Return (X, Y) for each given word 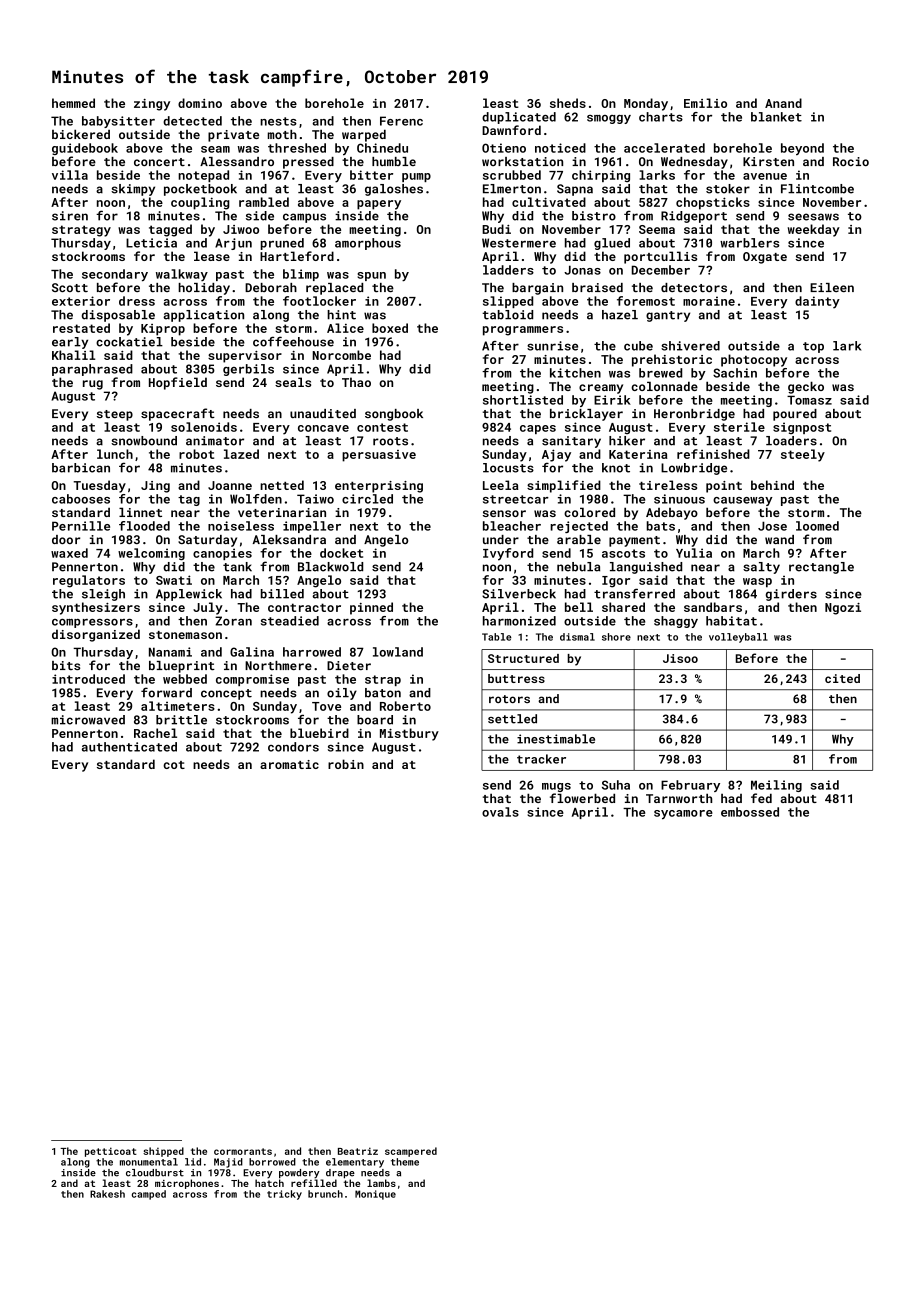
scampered (411, 1152)
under (501, 539)
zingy (152, 105)
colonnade (664, 386)
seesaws (813, 217)
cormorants (243, 1151)
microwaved (88, 720)
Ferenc (401, 121)
